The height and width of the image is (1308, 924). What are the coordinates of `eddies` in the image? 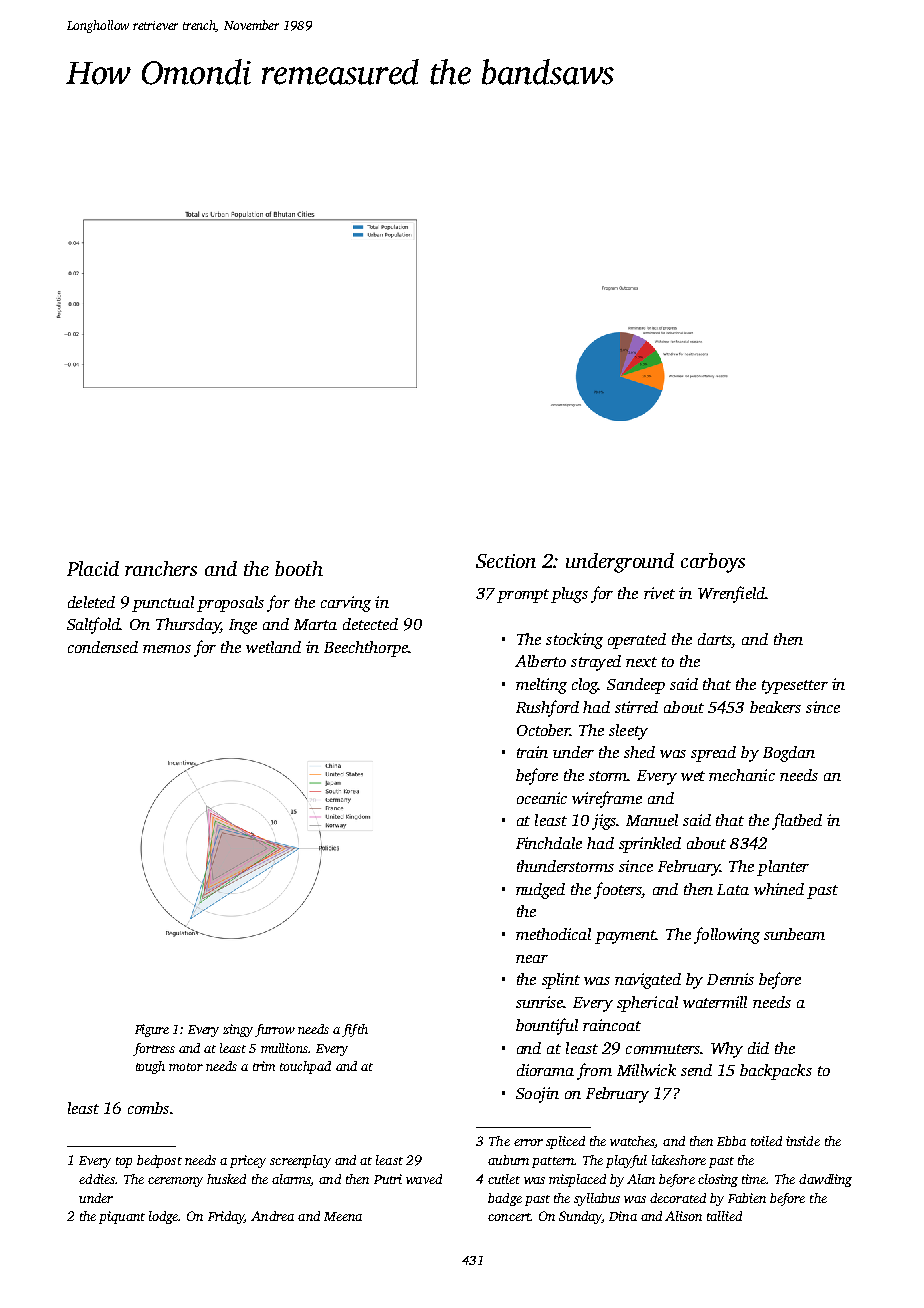 It's located at (97, 1179).
